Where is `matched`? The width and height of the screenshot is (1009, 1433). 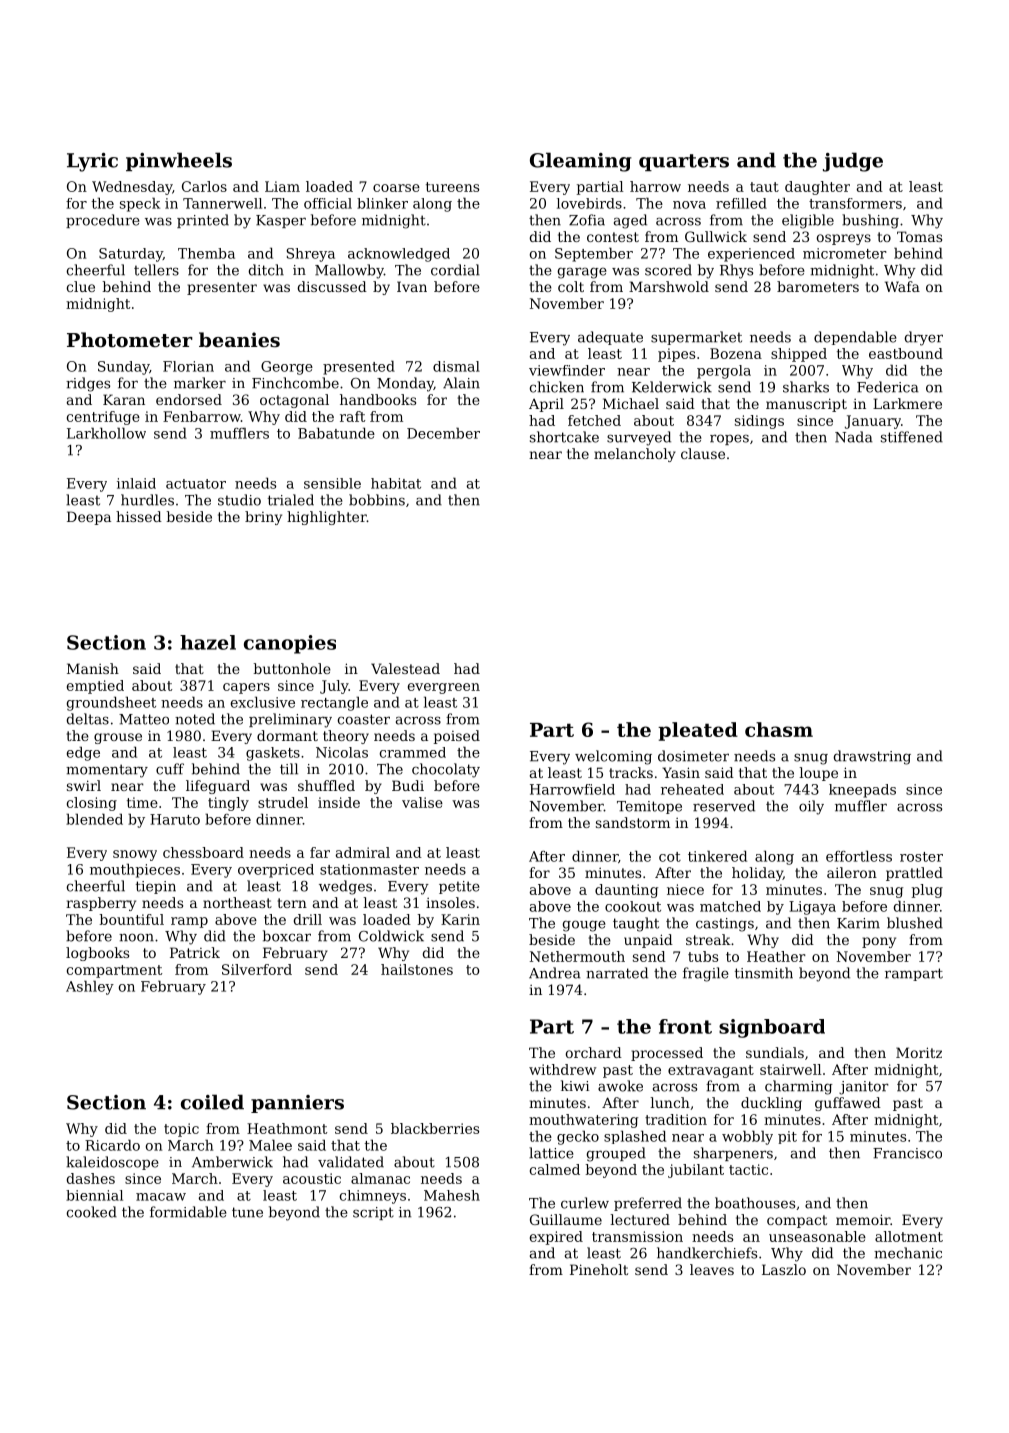
matched is located at coordinates (730, 906).
